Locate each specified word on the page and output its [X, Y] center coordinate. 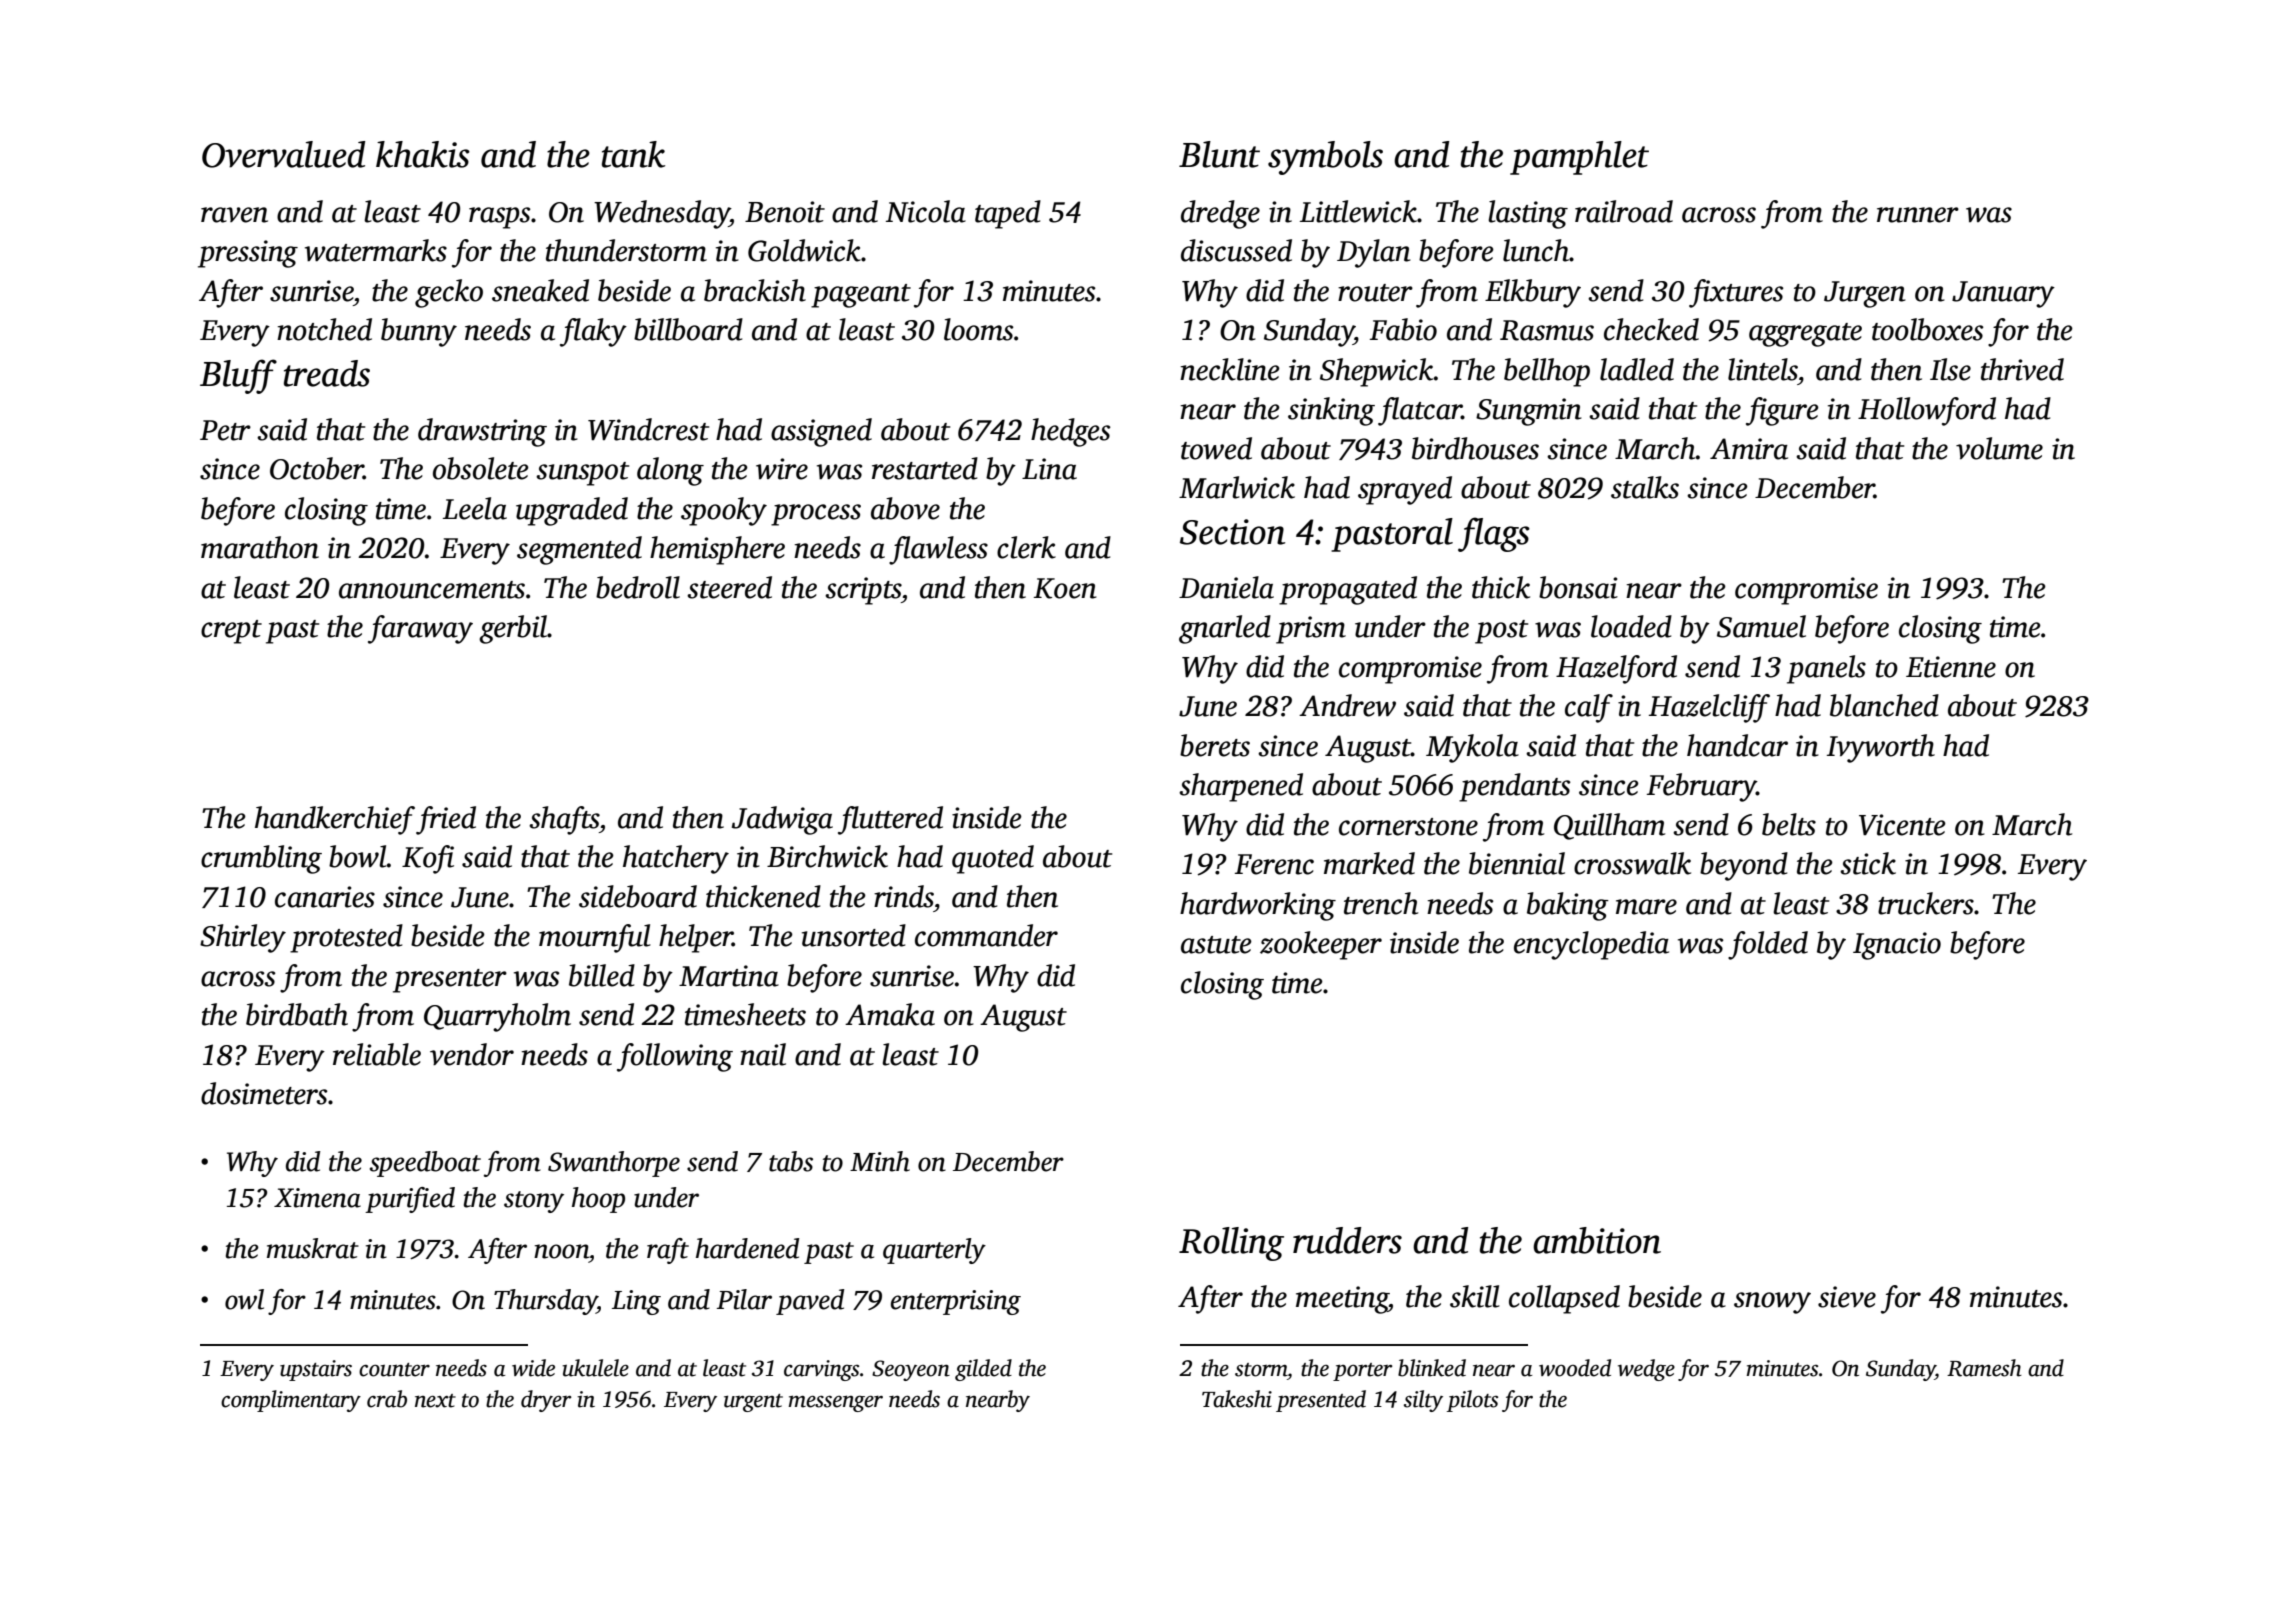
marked [1369, 863]
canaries [325, 897]
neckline [1230, 369]
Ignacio [1897, 946]
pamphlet [1579, 158]
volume [1999, 448]
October [317, 468]
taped [1008, 214]
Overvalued [283, 154]
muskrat [313, 1248]
